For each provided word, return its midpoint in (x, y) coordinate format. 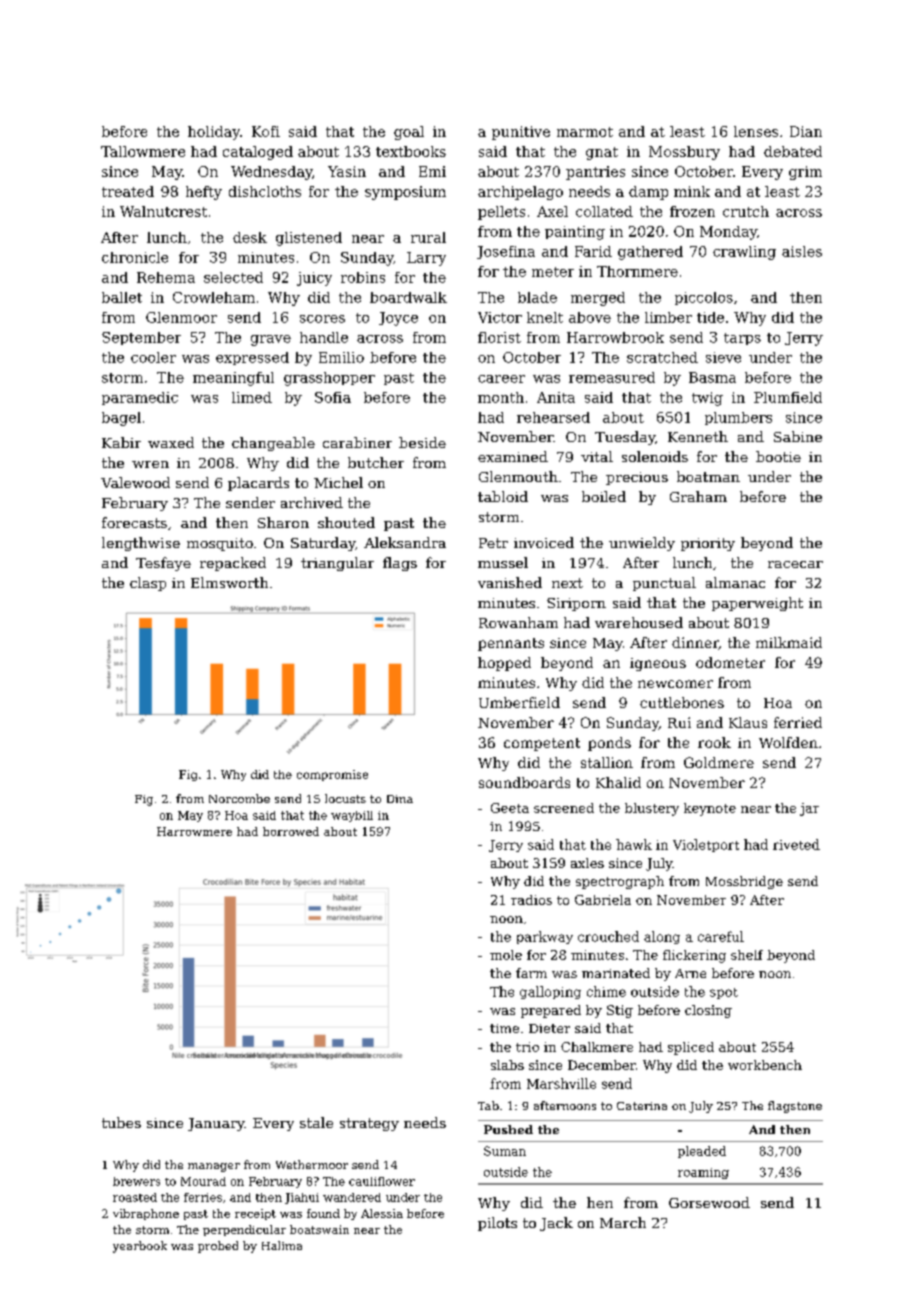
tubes (121, 1122)
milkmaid (789, 642)
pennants (511, 644)
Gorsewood (709, 1202)
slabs (507, 1065)
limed (252, 397)
